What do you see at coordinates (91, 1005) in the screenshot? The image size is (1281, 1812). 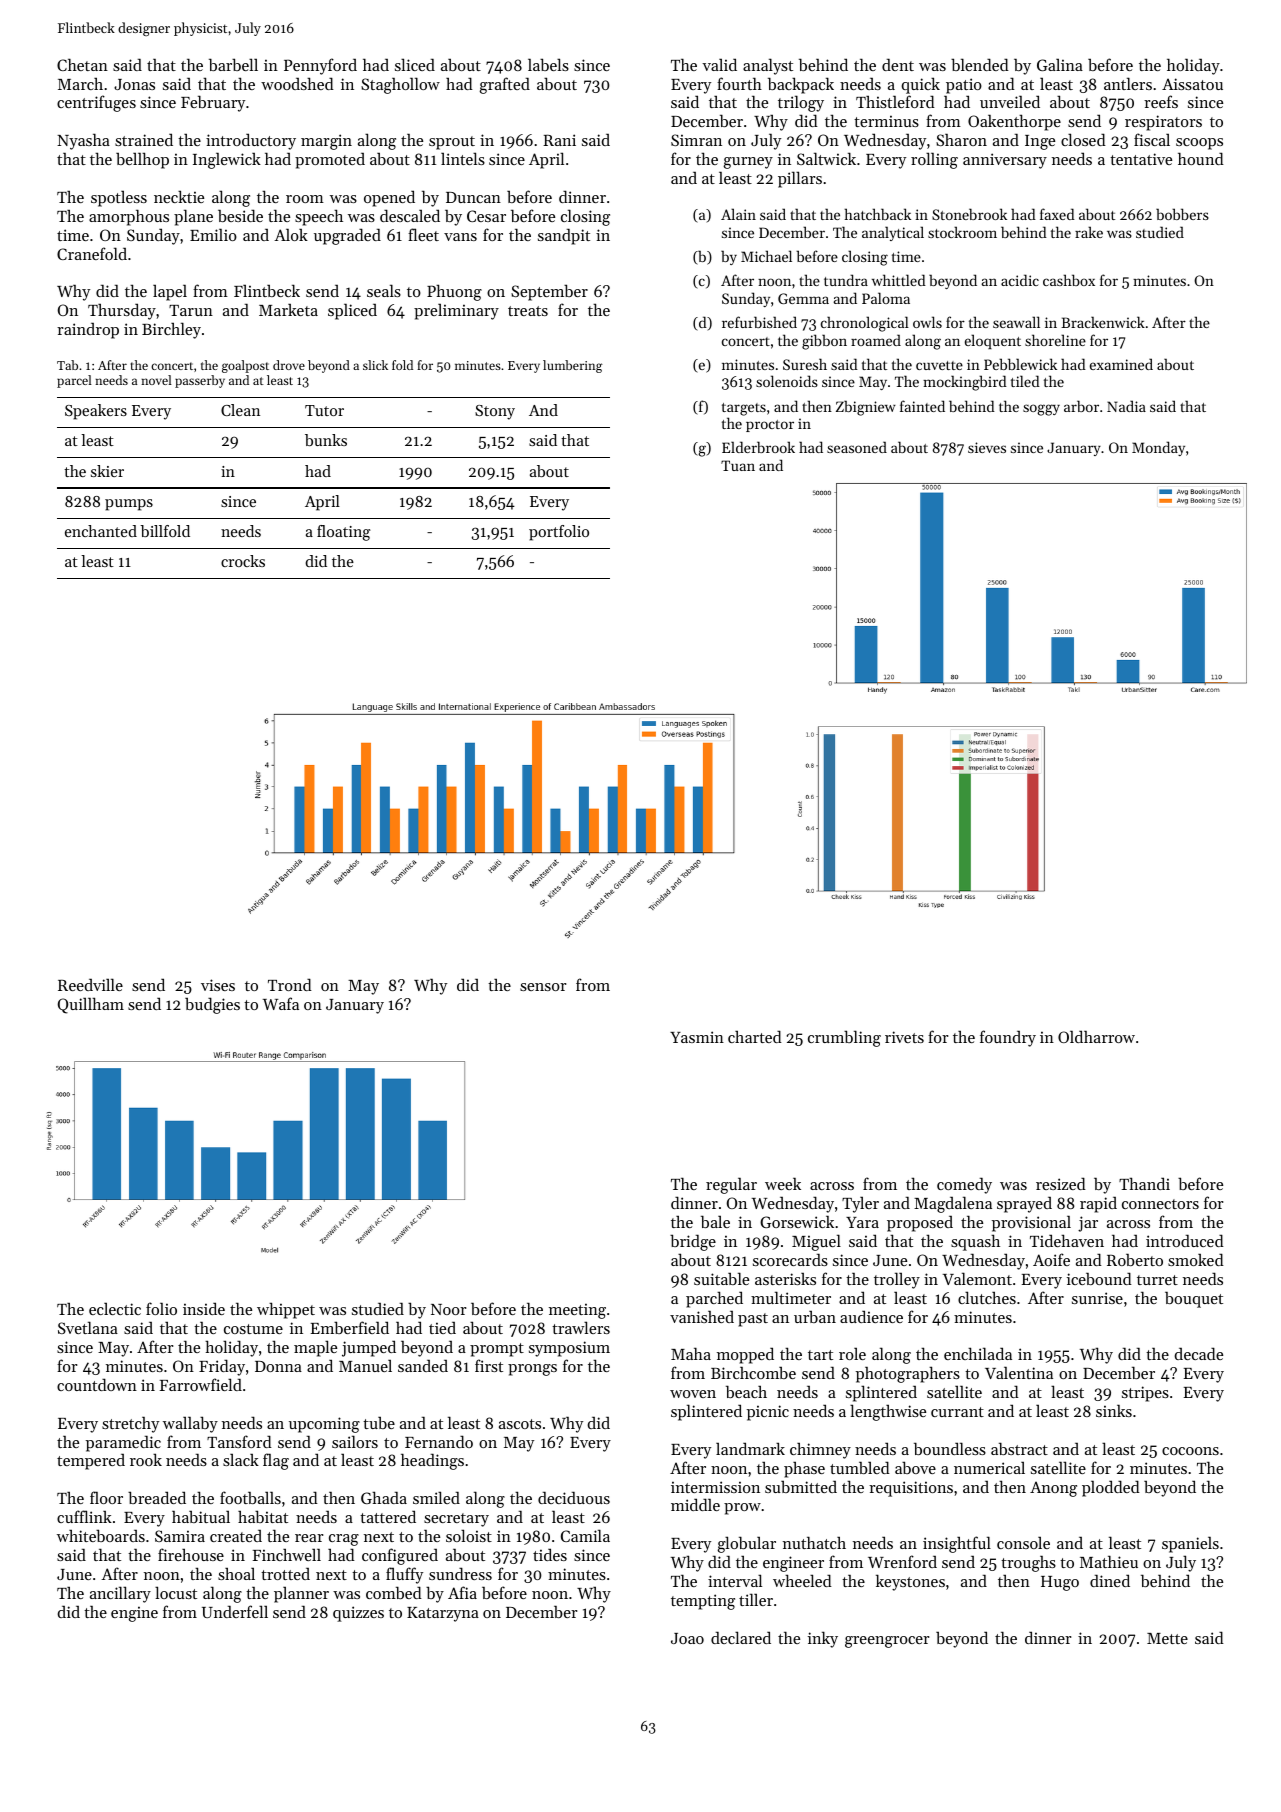 I see `Quillham` at bounding box center [91, 1005].
